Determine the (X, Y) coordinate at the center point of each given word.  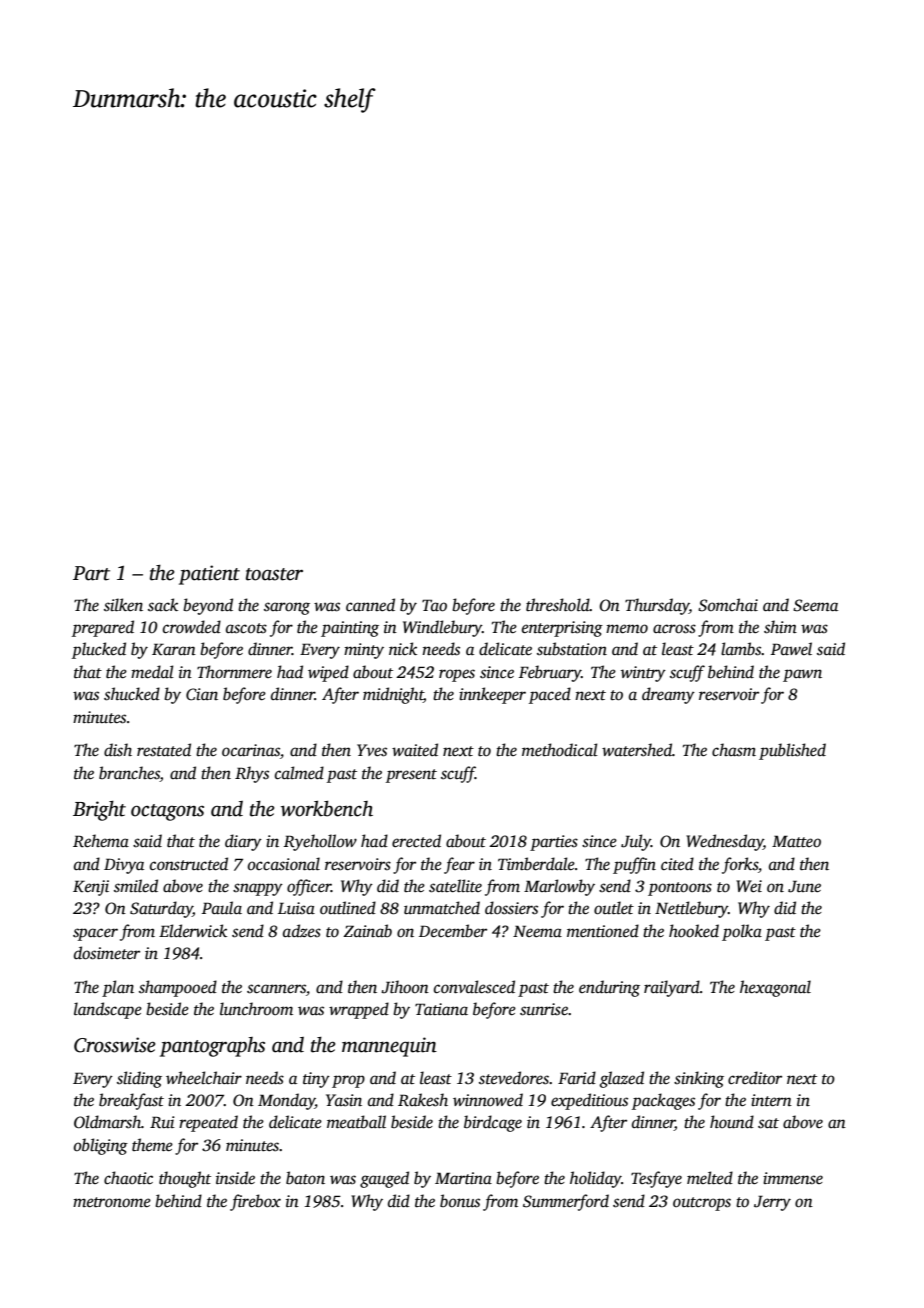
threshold (558, 605)
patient (209, 575)
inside (235, 1178)
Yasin (344, 1100)
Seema (815, 605)
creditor (755, 1078)
